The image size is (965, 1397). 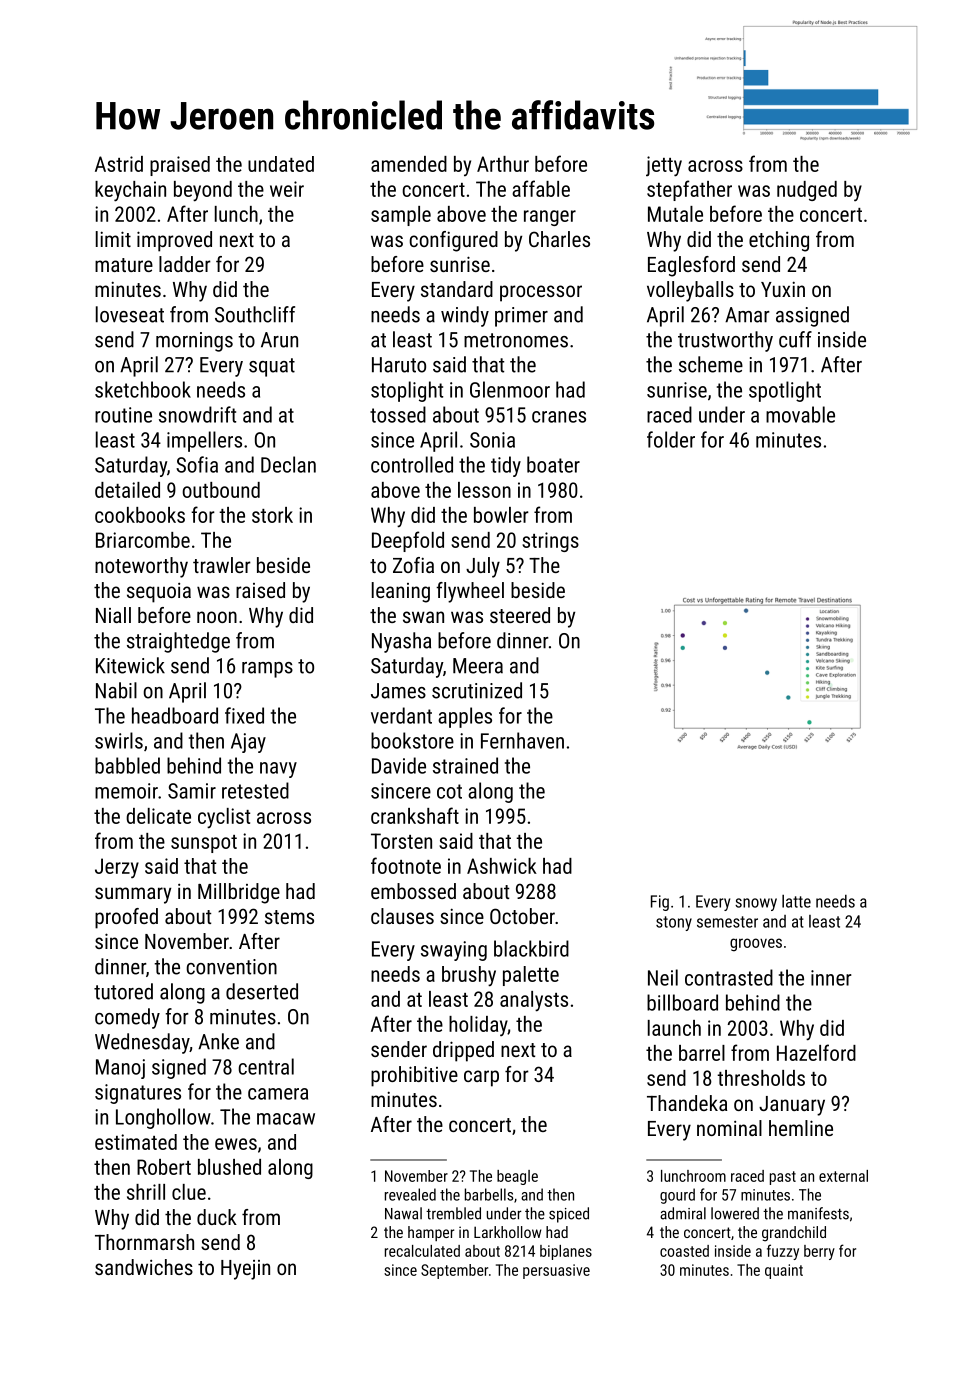 I want to click on cyclist, so click(x=224, y=818).
